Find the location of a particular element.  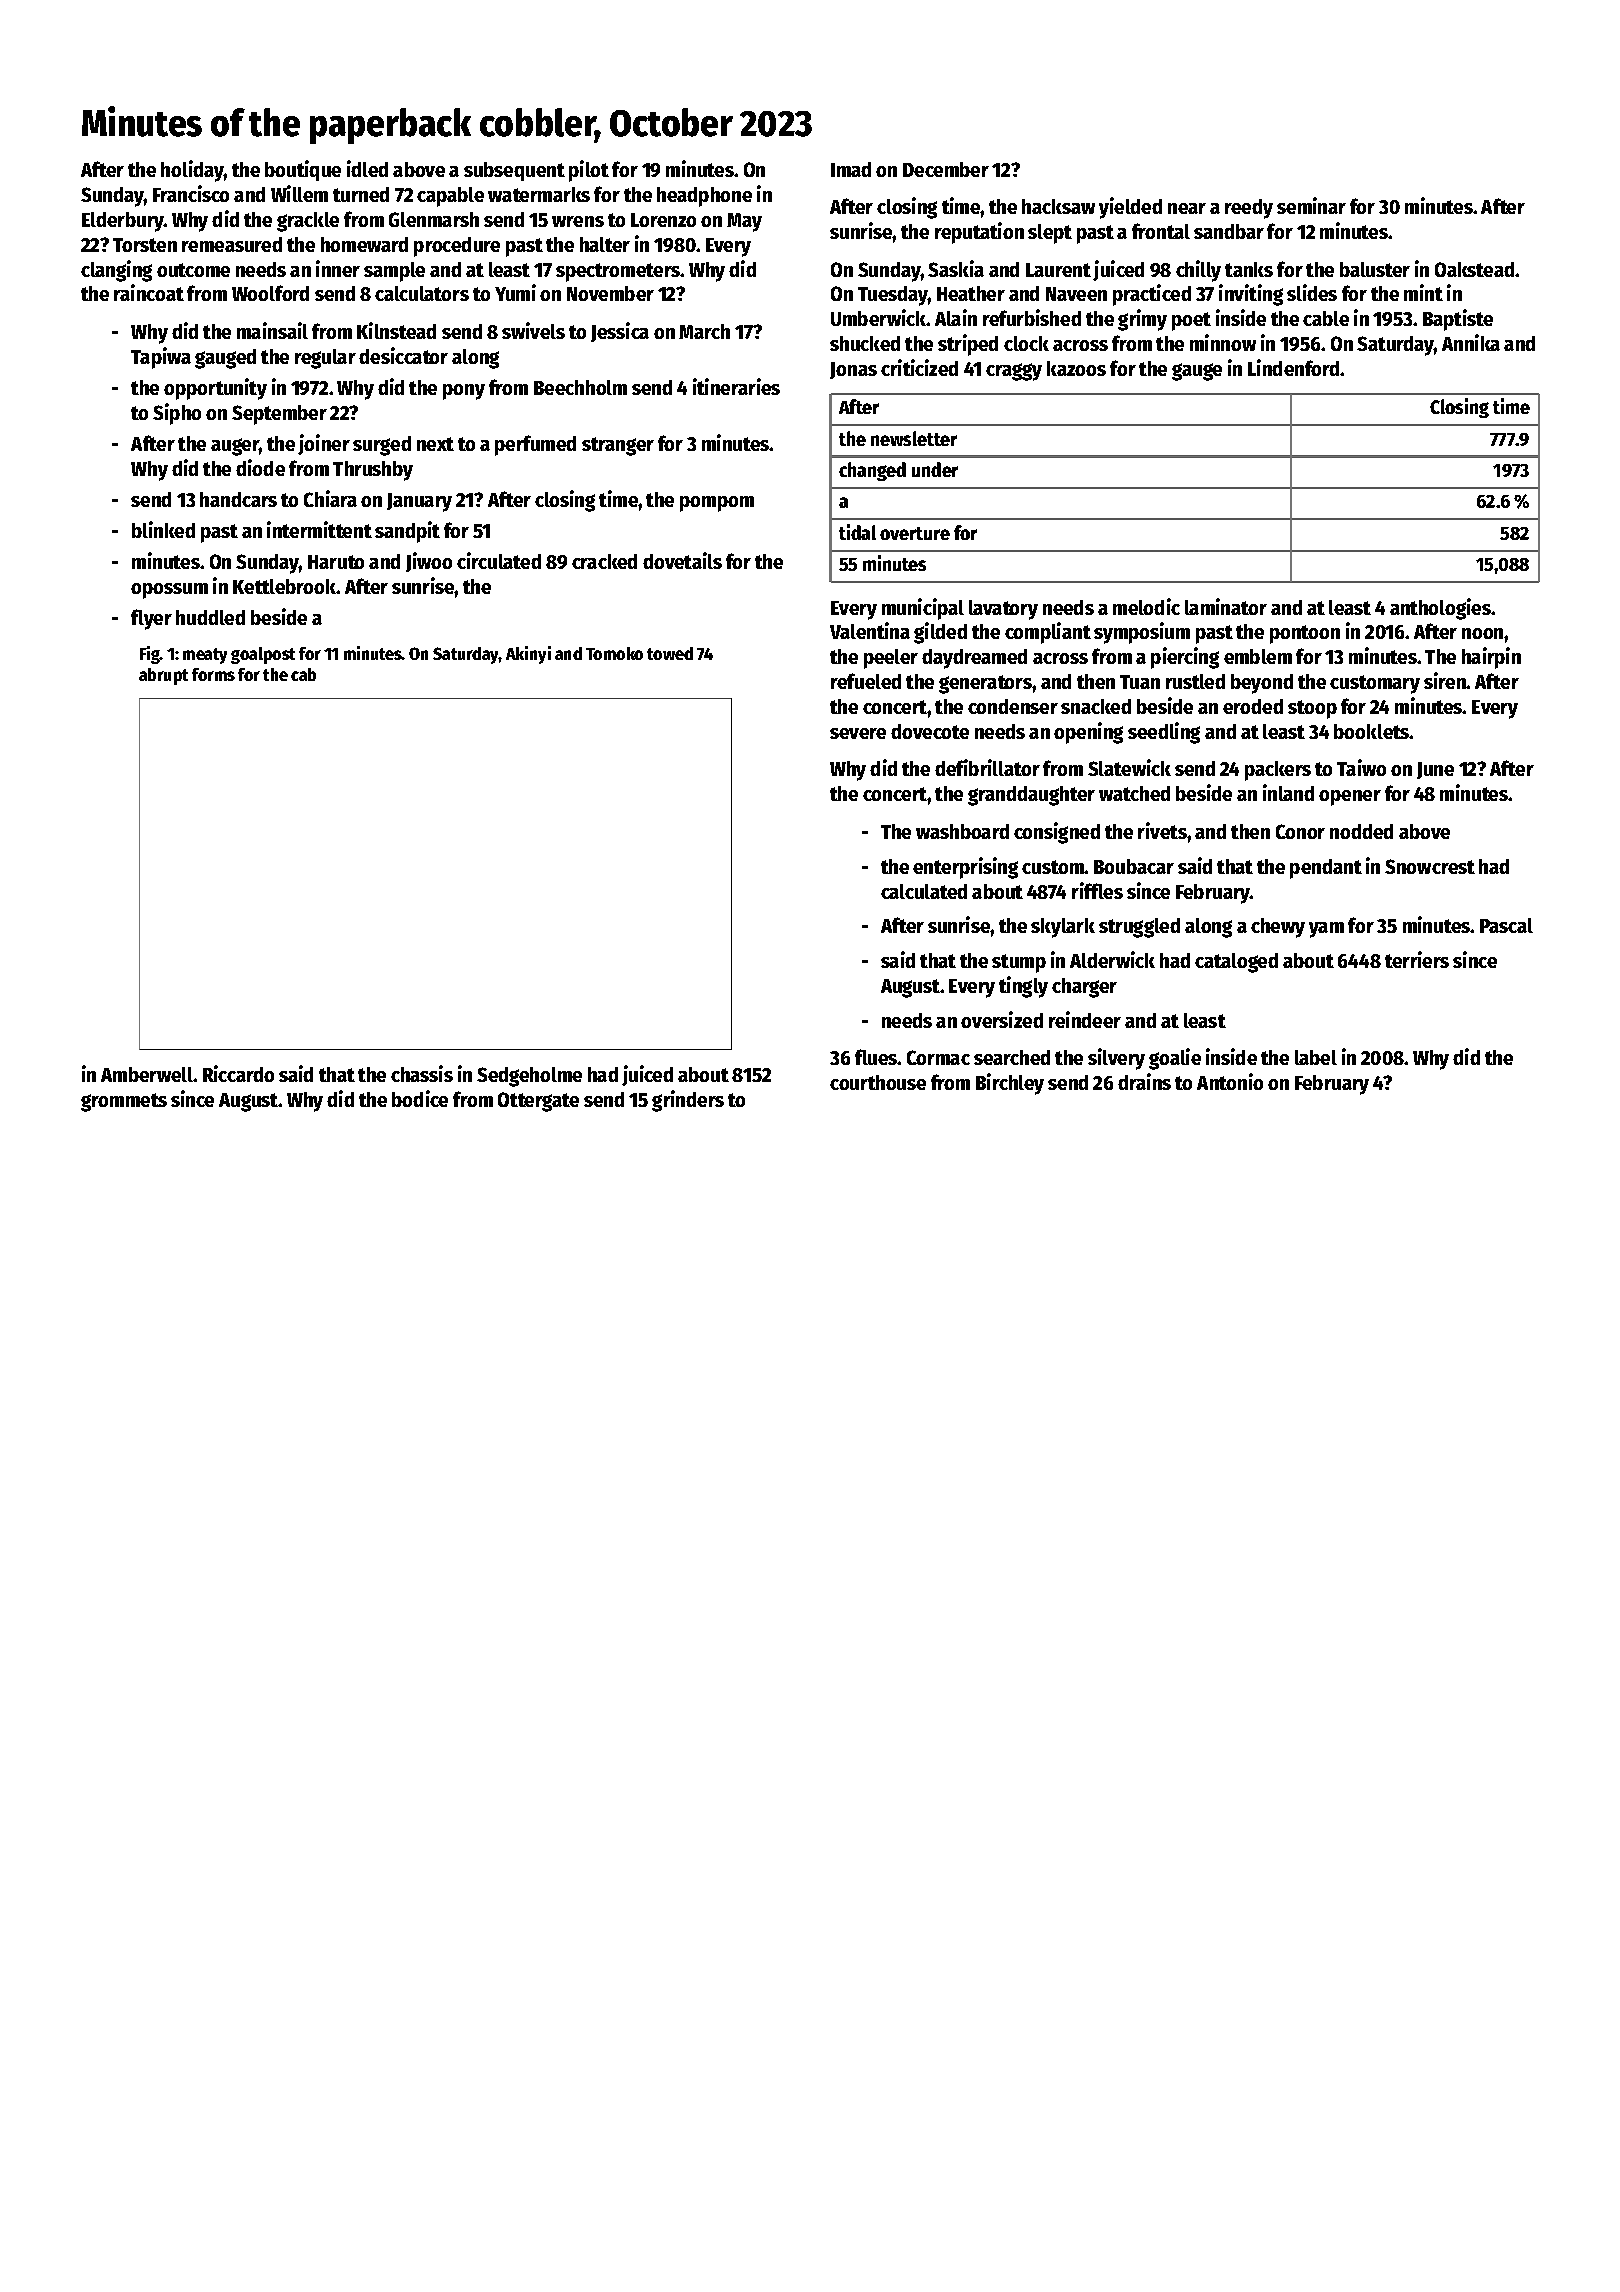

Kettlebrook is located at coordinates (285, 586).
